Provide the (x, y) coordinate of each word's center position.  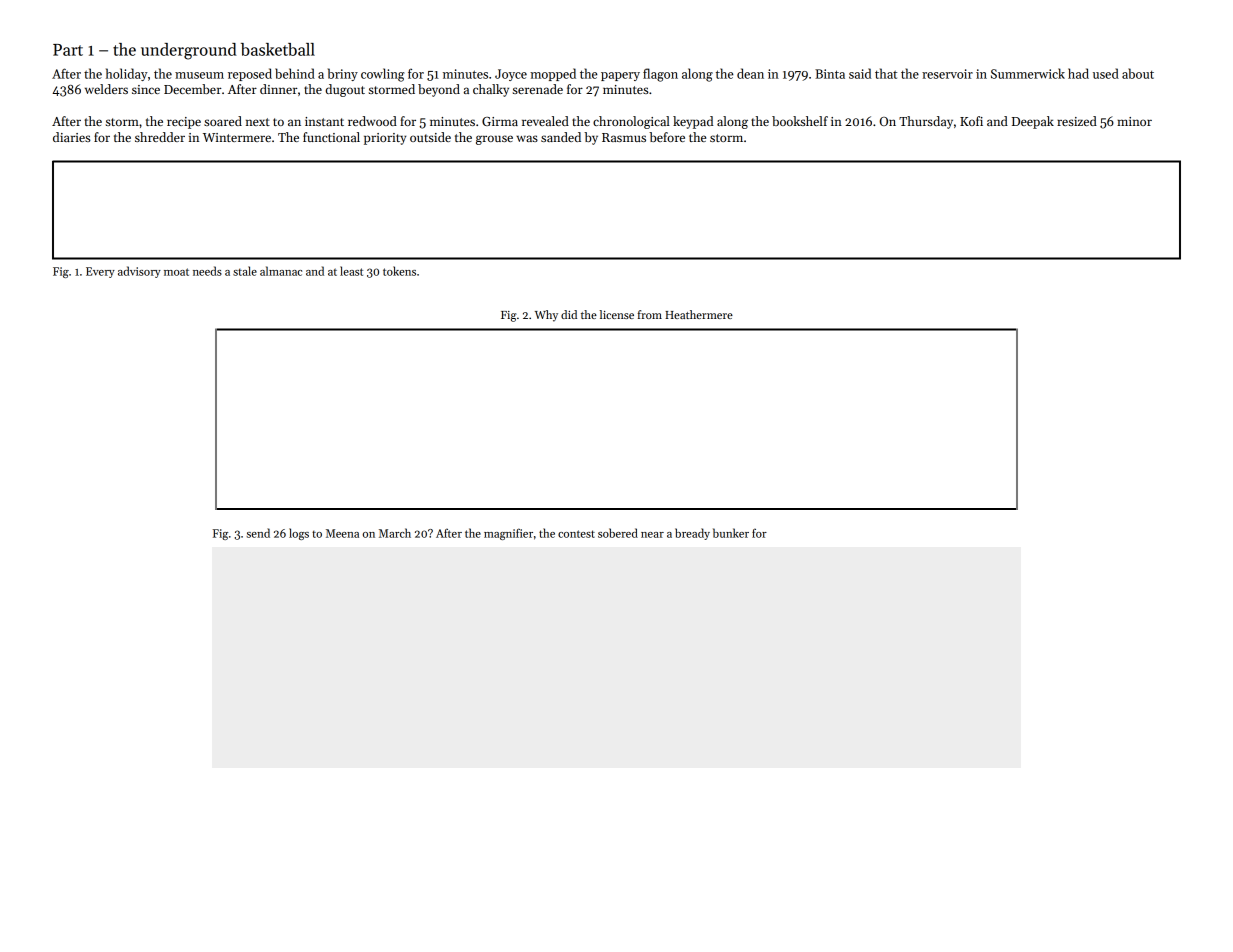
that (886, 73)
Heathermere (699, 314)
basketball (278, 49)
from (650, 314)
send (258, 533)
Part (68, 50)
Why (546, 316)
